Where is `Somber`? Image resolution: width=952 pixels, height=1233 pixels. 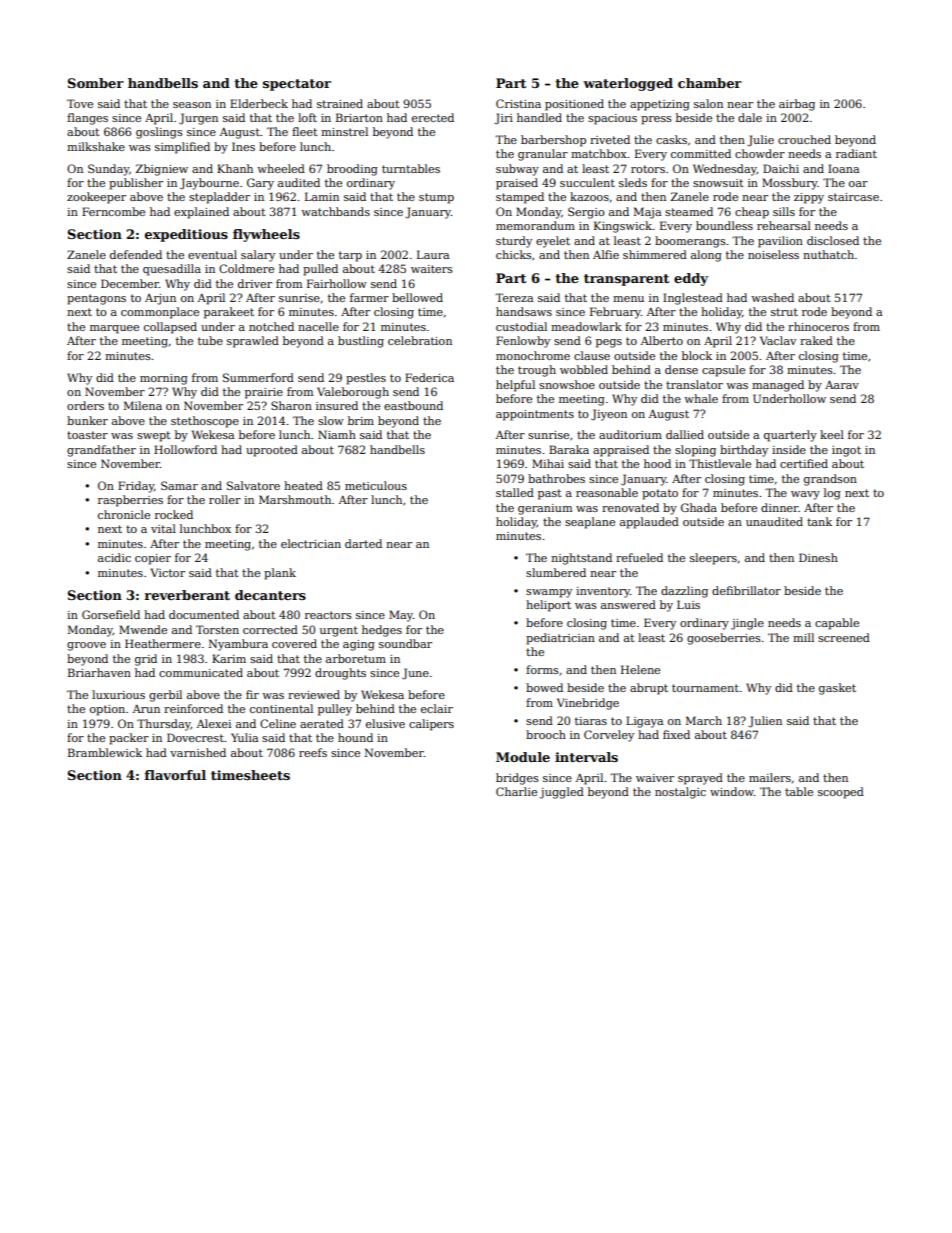
Somber is located at coordinates (96, 83).
